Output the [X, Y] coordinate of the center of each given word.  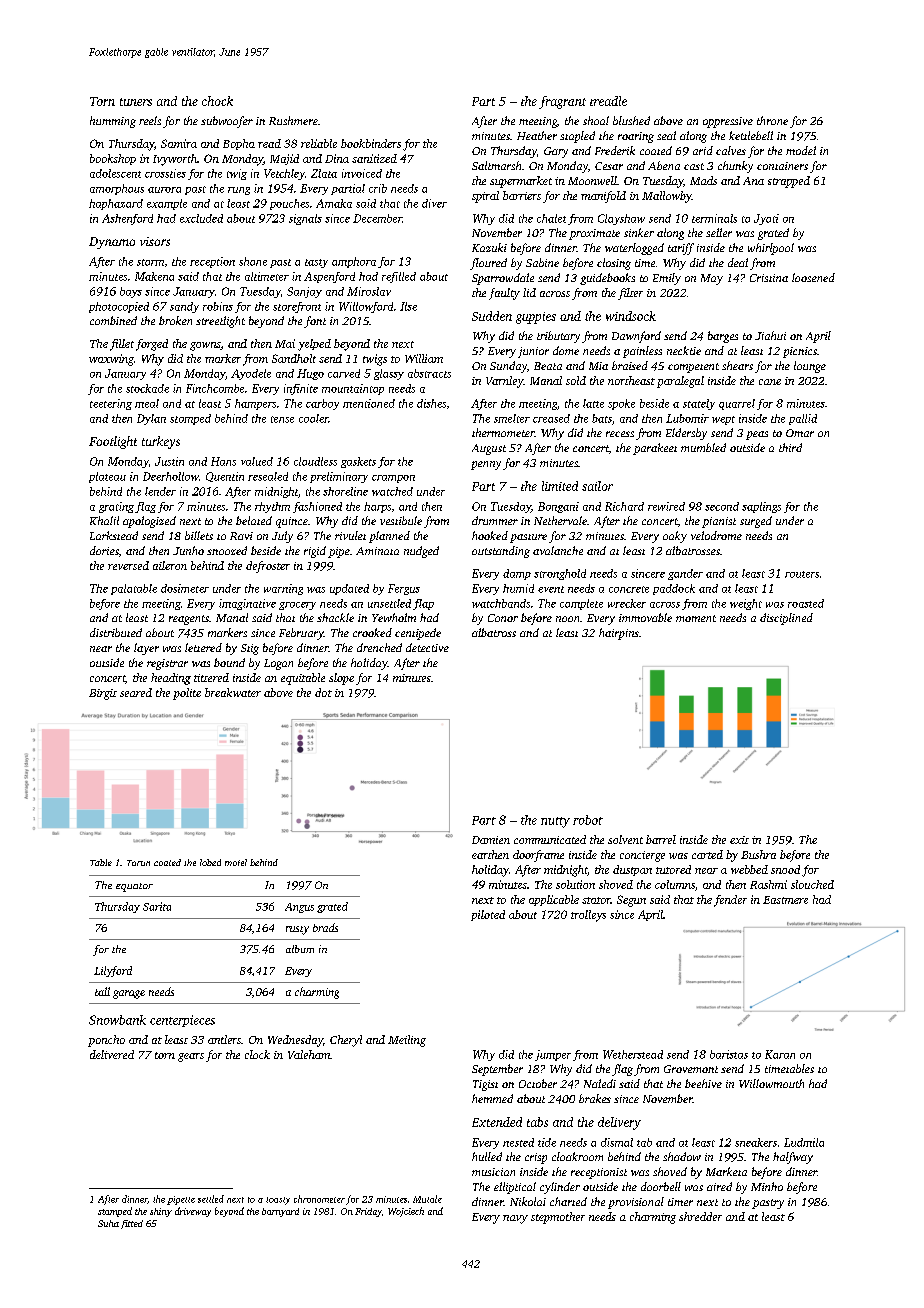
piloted [488, 915]
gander [685, 574]
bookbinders [371, 143]
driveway [193, 1212]
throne [772, 120]
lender [160, 491]
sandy [184, 307]
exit [739, 840]
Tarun [138, 863]
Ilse [408, 306]
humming [113, 122]
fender [730, 901]
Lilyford [113, 971]
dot [323, 692]
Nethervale [560, 520]
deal [738, 262]
